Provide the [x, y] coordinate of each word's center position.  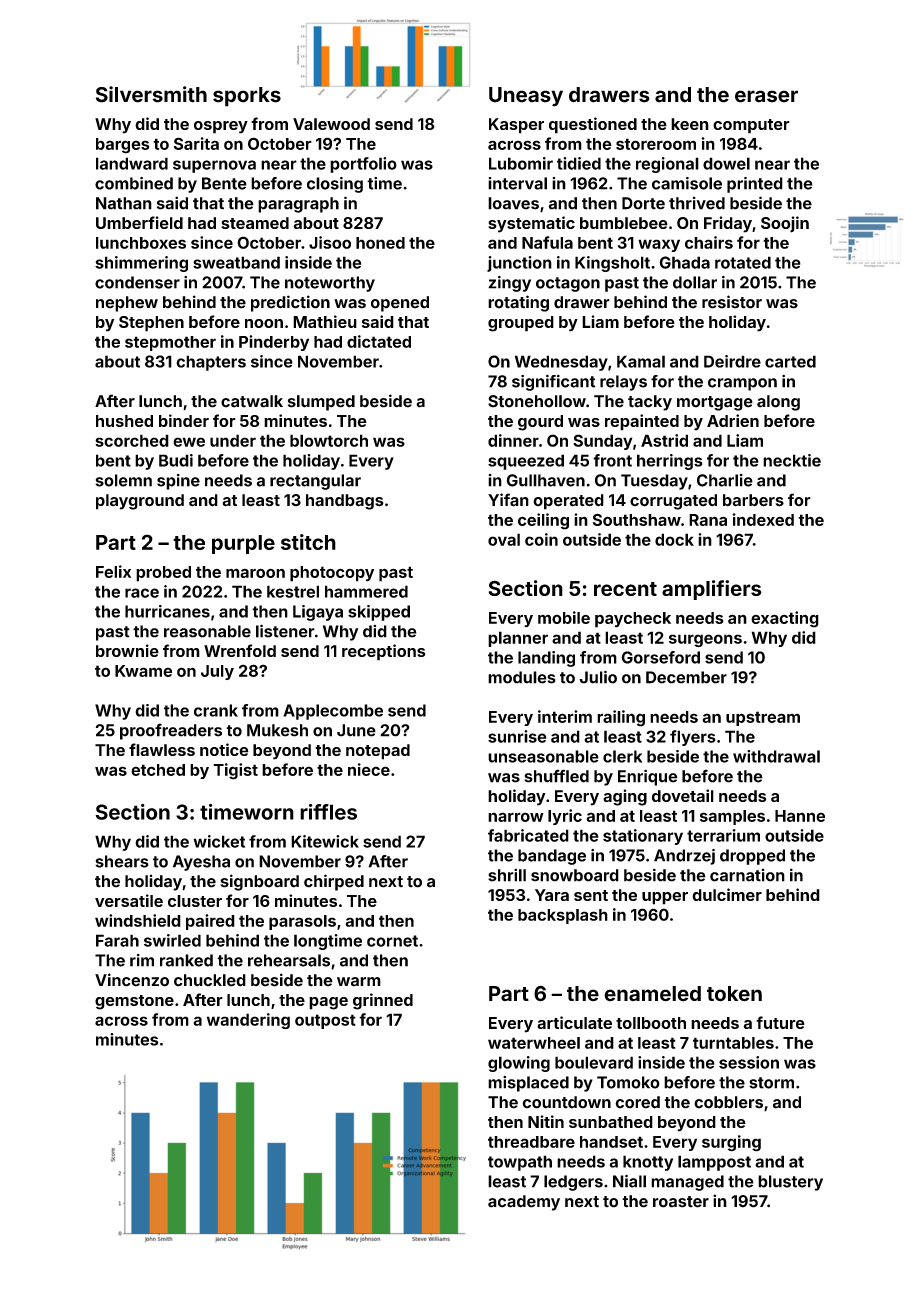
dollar [695, 282]
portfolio [363, 165]
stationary [643, 837]
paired [210, 922]
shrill [507, 875]
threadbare [531, 1142]
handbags [345, 502]
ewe [189, 442]
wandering [248, 1021]
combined [134, 183]
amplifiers [712, 590]
